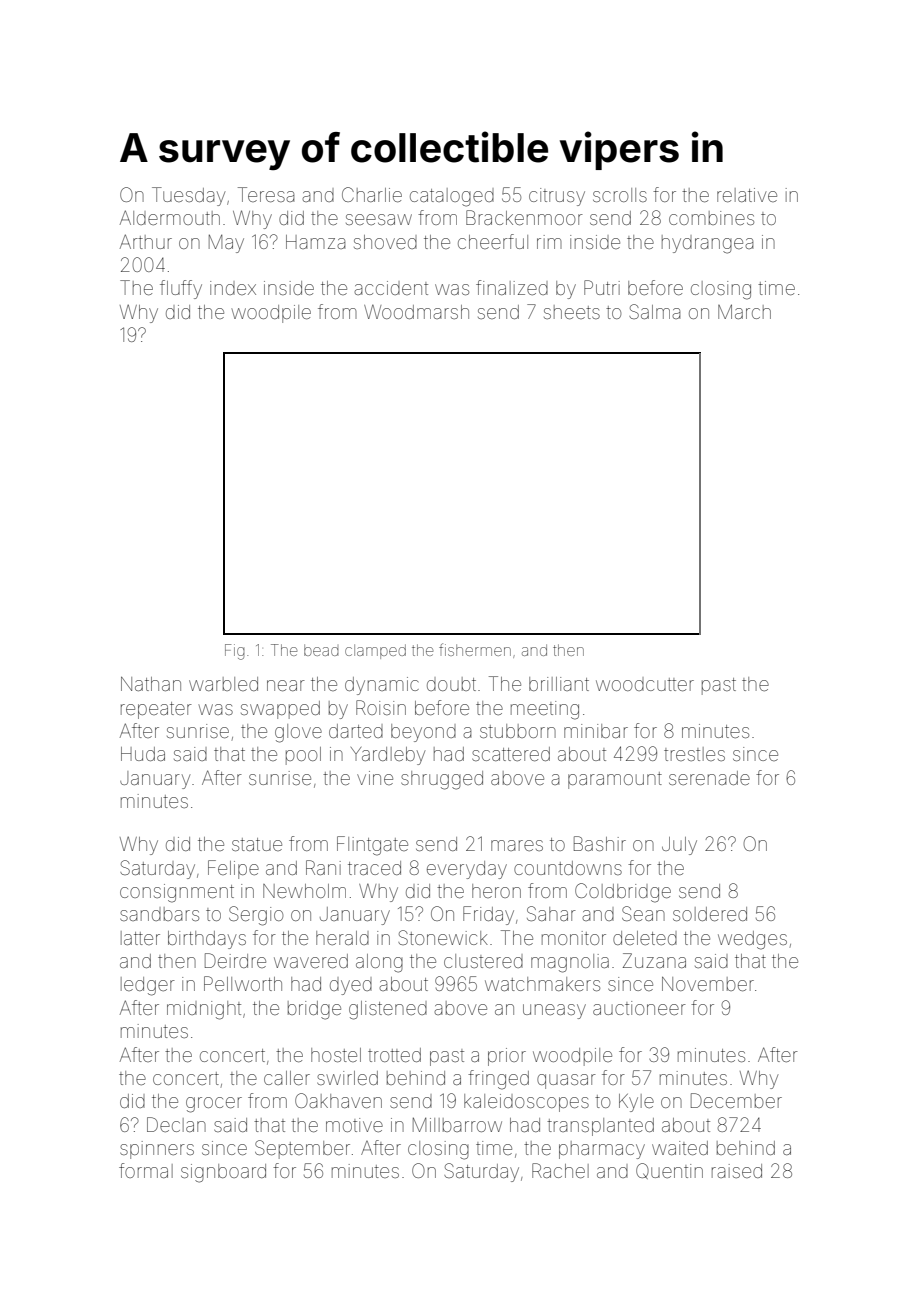  Describe the element at coordinates (620, 195) in the page. I see `scrolls` at that location.
